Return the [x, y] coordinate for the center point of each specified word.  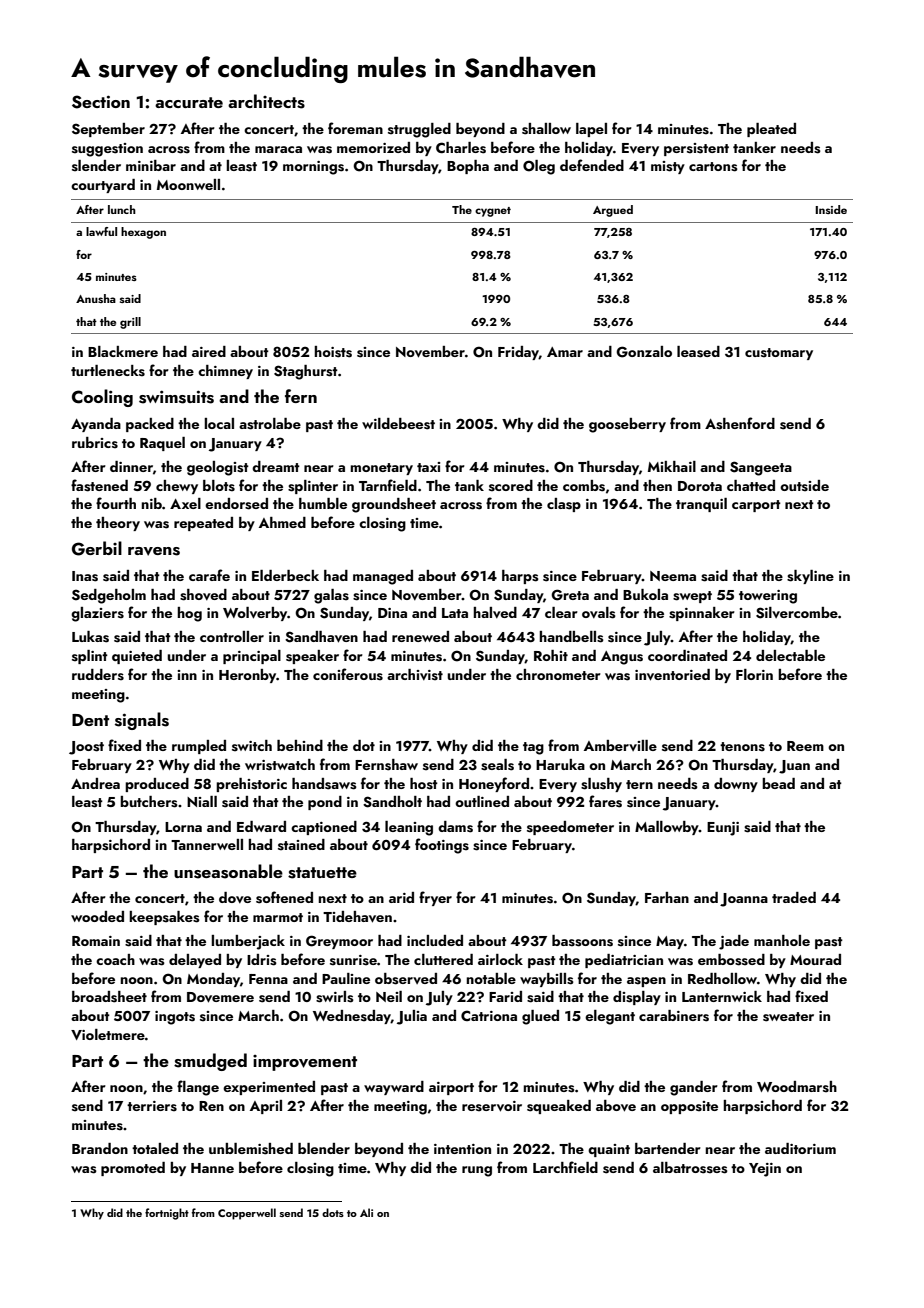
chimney [225, 372]
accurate [189, 102]
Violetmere [108, 1034]
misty [668, 167]
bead [778, 783]
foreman [355, 128]
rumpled [199, 747]
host [424, 784]
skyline [810, 577]
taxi [428, 467]
